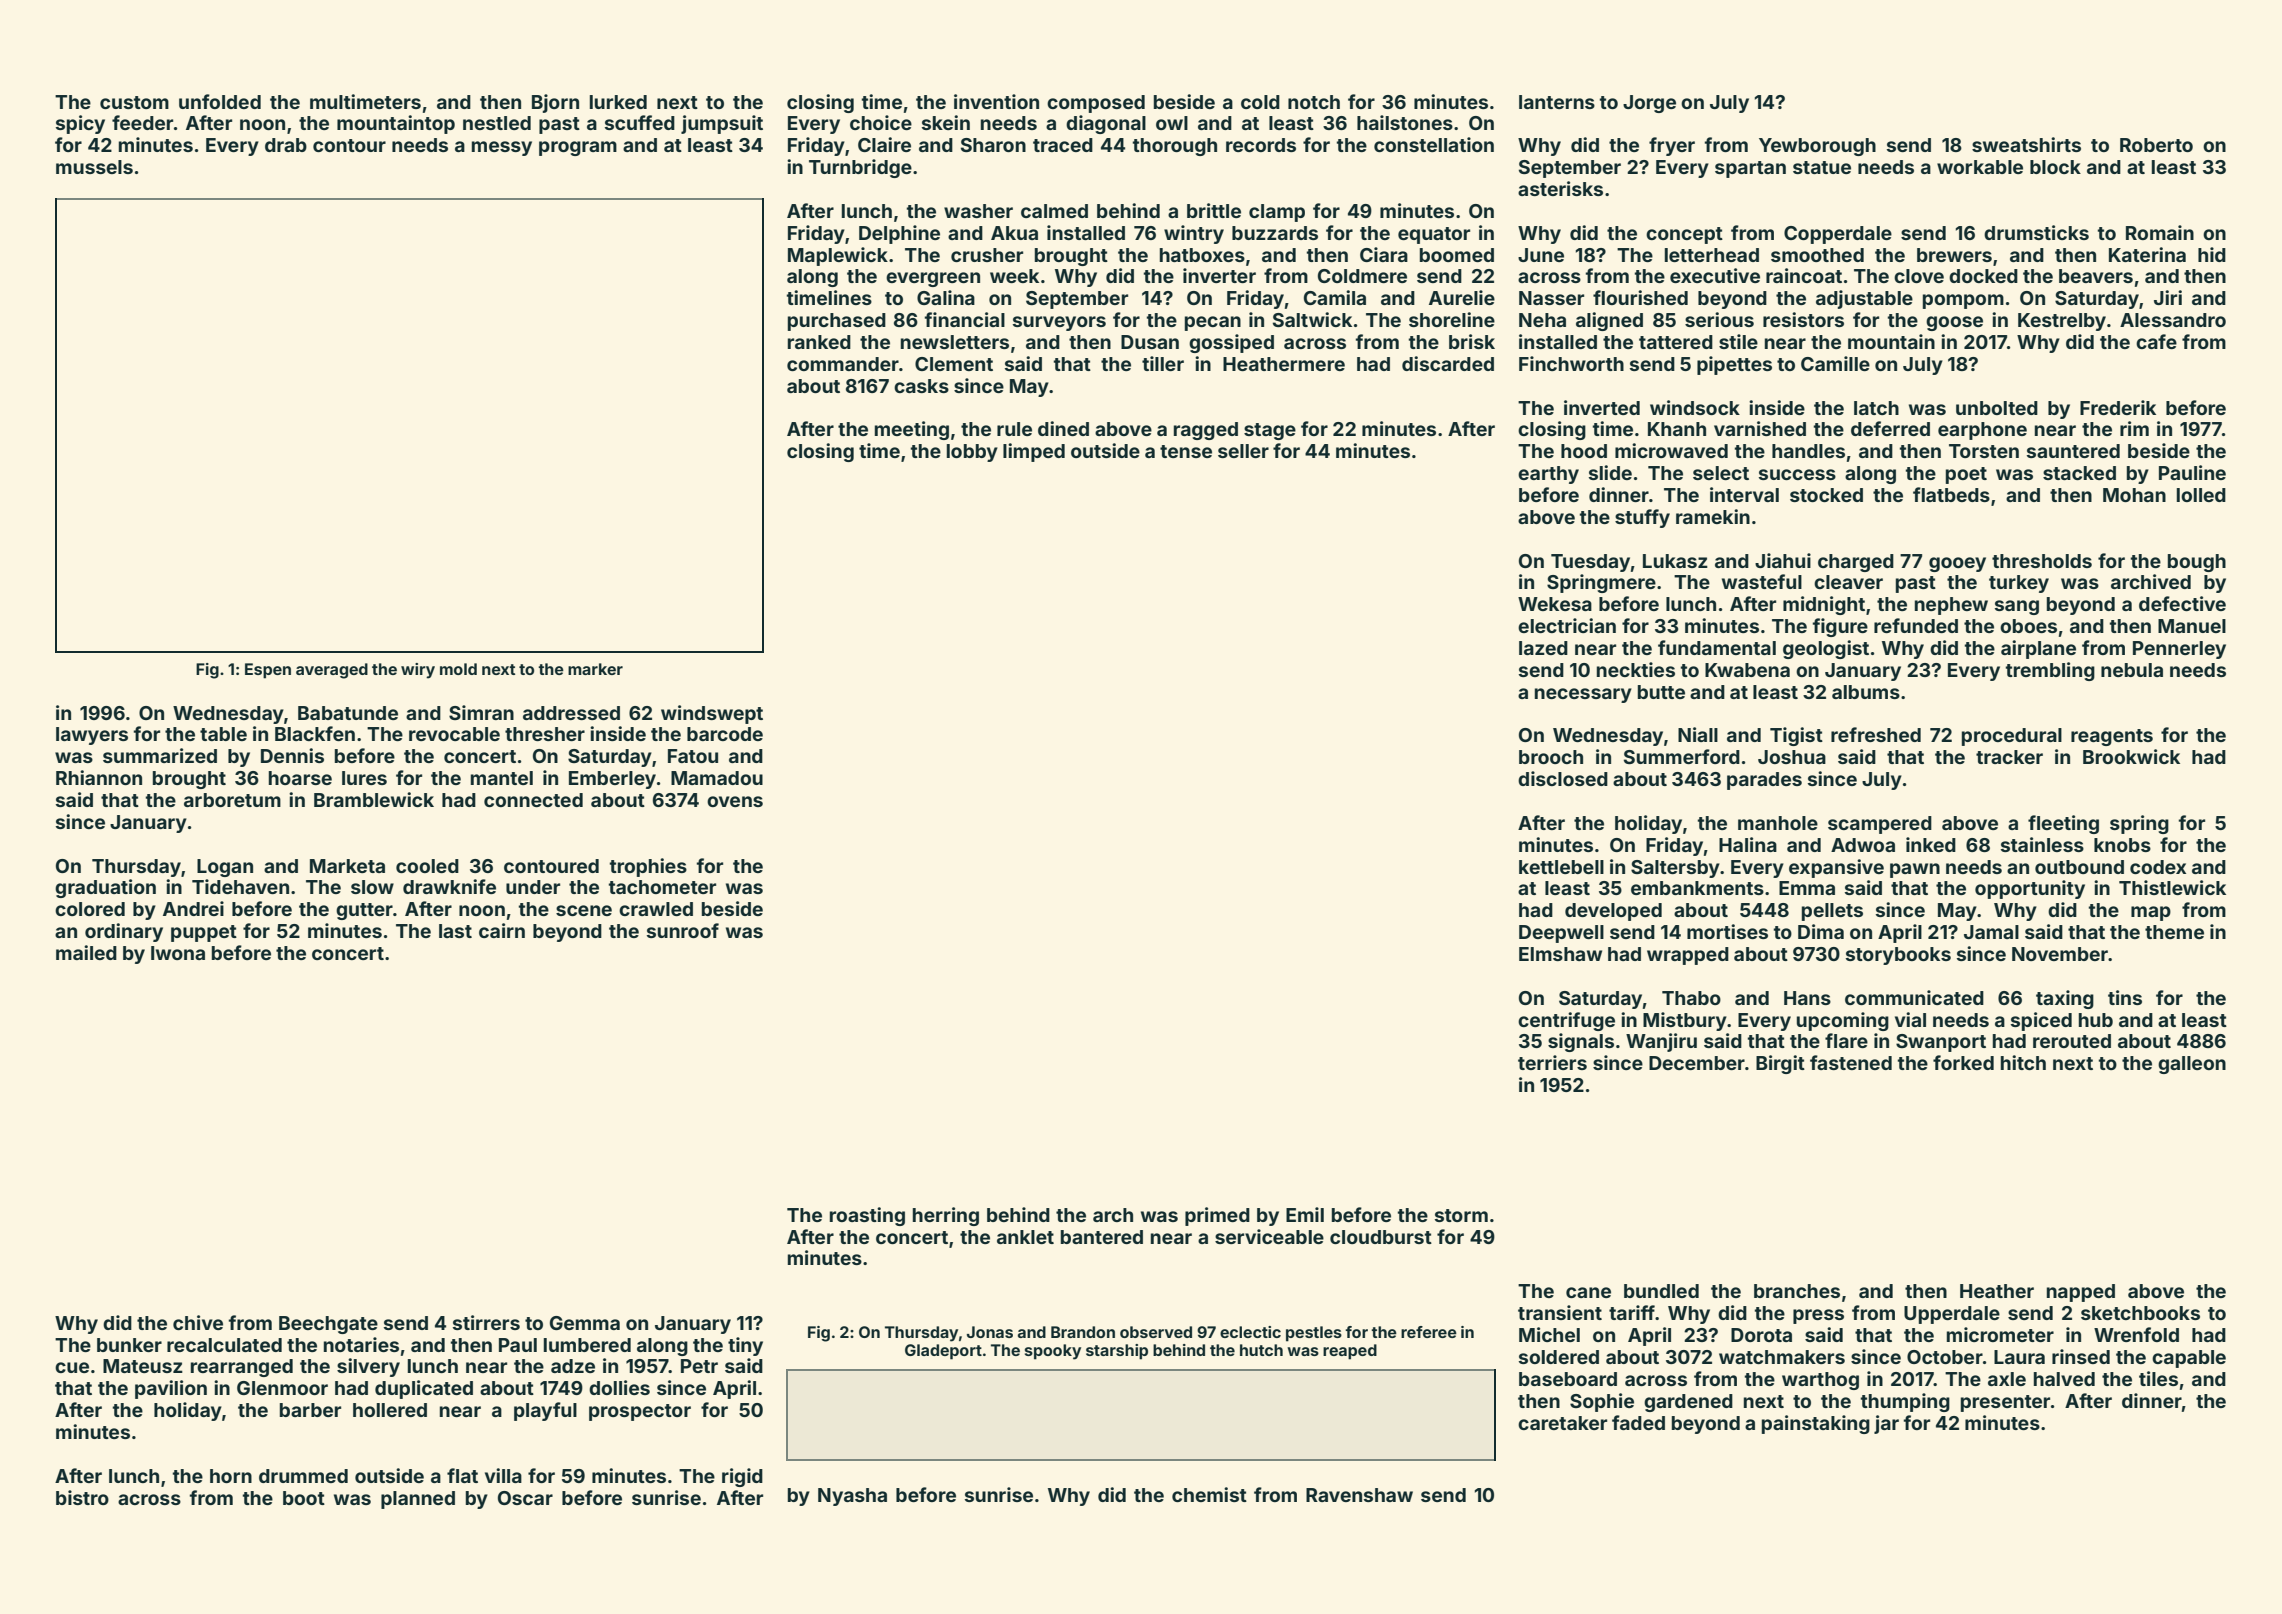 This screenshot has height=1614, width=2282. Describe the element at coordinates (268, 671) in the screenshot. I see `Espen` at that location.
